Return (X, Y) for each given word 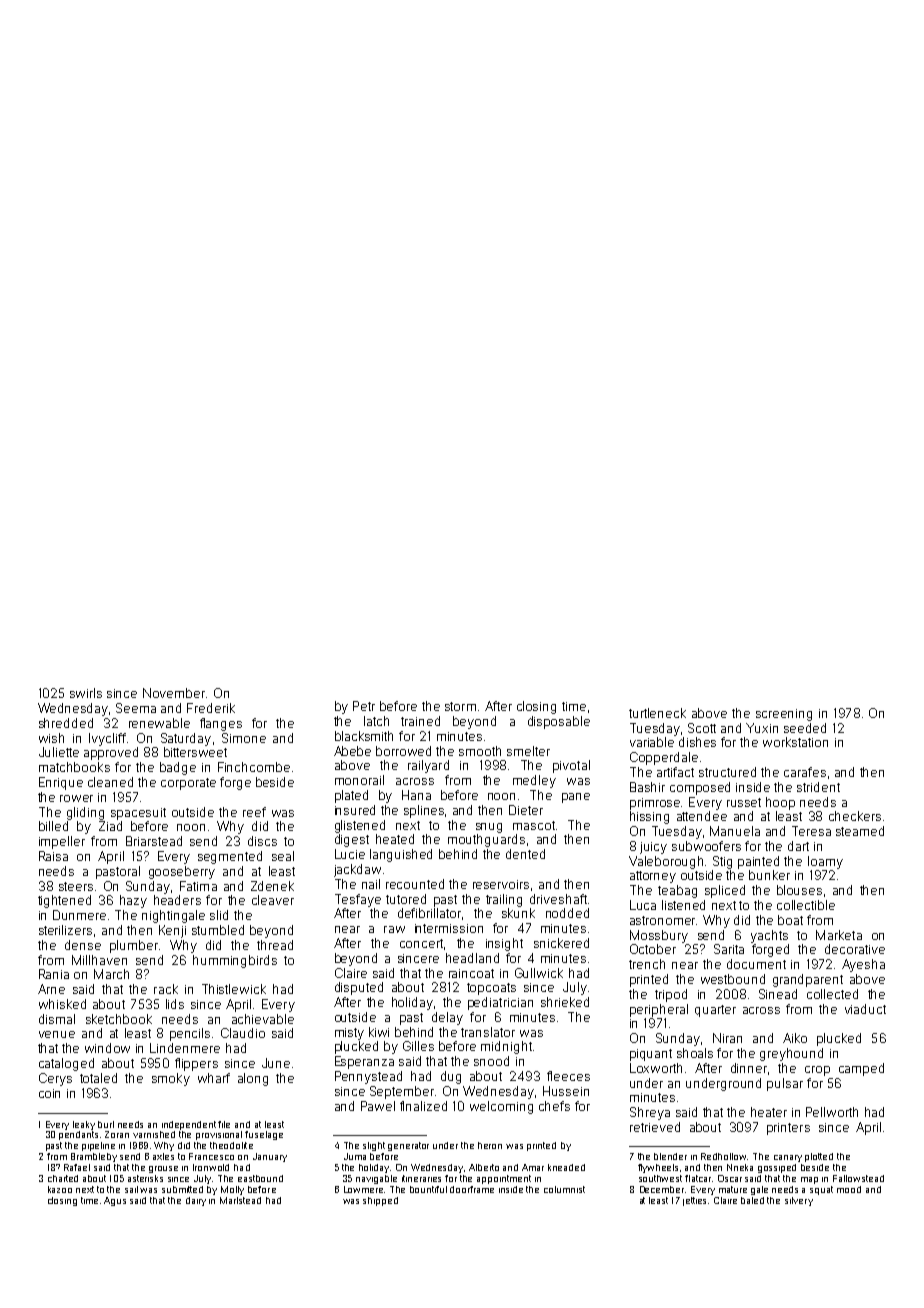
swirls (86, 693)
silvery (799, 1201)
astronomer (663, 920)
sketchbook (119, 1019)
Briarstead (154, 841)
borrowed (403, 751)
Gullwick (539, 973)
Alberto (484, 1167)
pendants (78, 1135)
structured (727, 772)
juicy (653, 848)
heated (395, 839)
